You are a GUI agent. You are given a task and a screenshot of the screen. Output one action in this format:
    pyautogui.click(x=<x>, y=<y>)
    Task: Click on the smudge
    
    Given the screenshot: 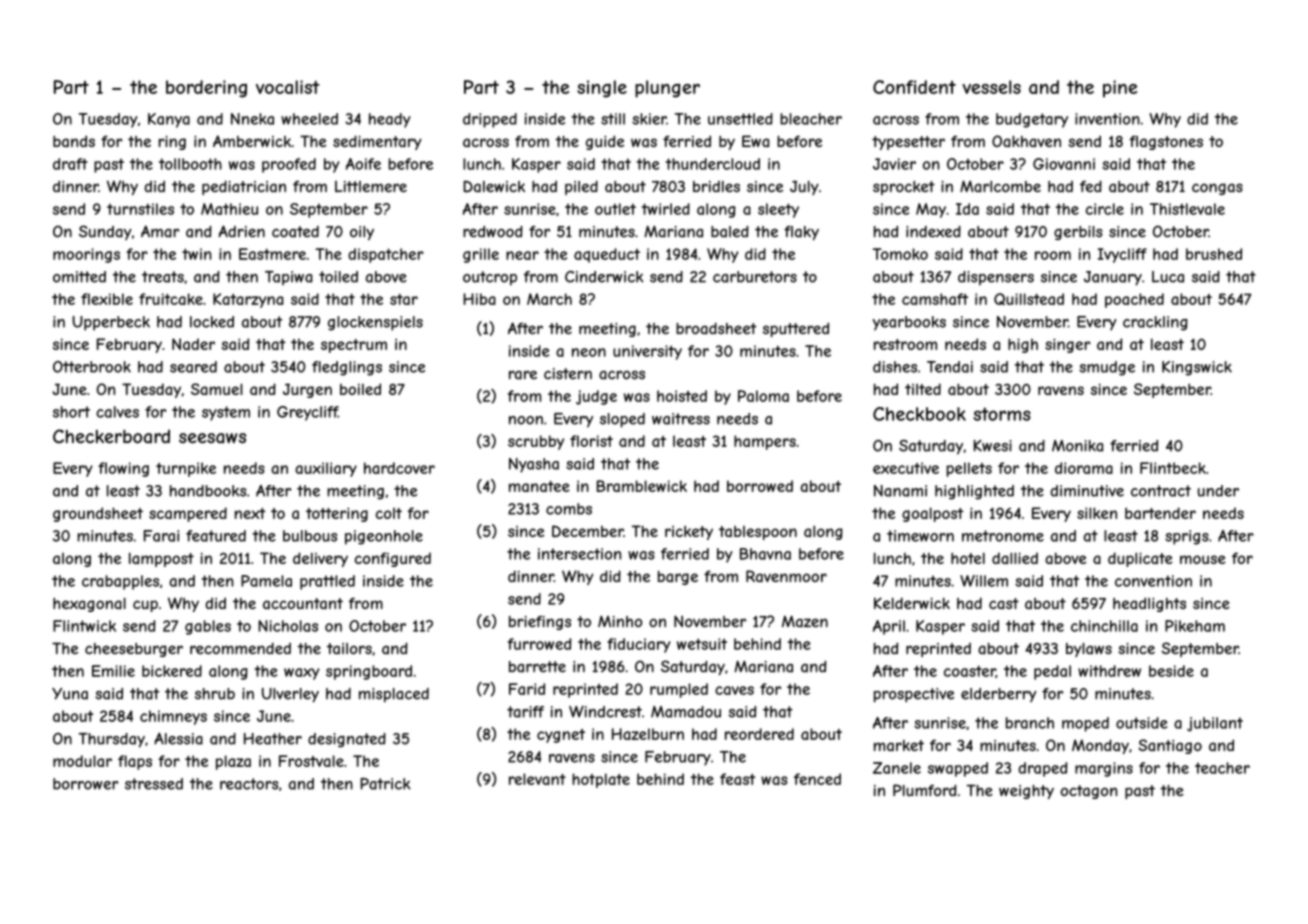 What is the action you would take?
    pyautogui.click(x=1107, y=368)
